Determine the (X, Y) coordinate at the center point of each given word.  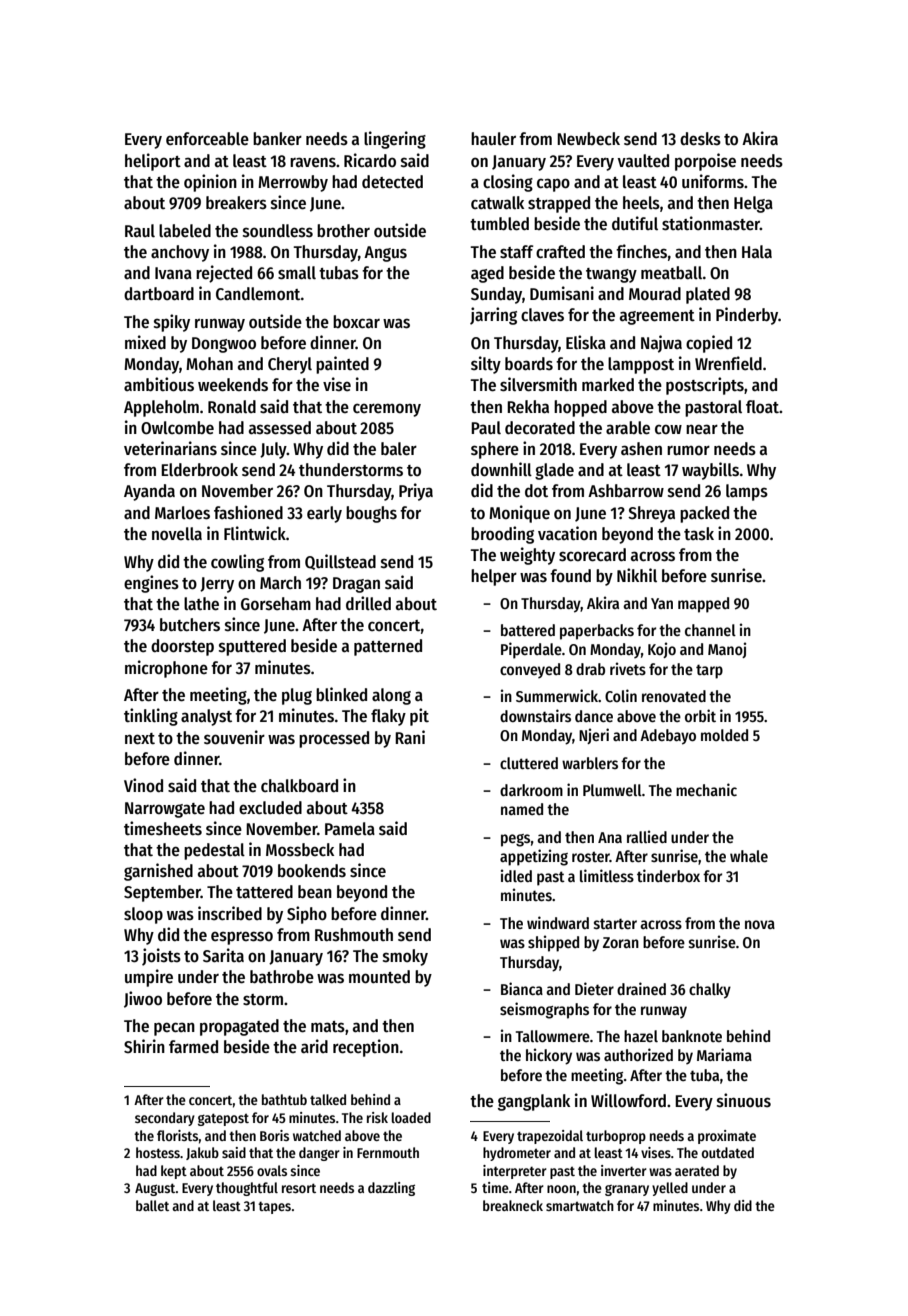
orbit (700, 715)
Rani (410, 737)
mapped (703, 605)
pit (419, 717)
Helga (753, 204)
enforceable (207, 139)
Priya (416, 492)
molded (724, 735)
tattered (264, 892)
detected (392, 182)
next (140, 739)
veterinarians (170, 448)
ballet (152, 1205)
